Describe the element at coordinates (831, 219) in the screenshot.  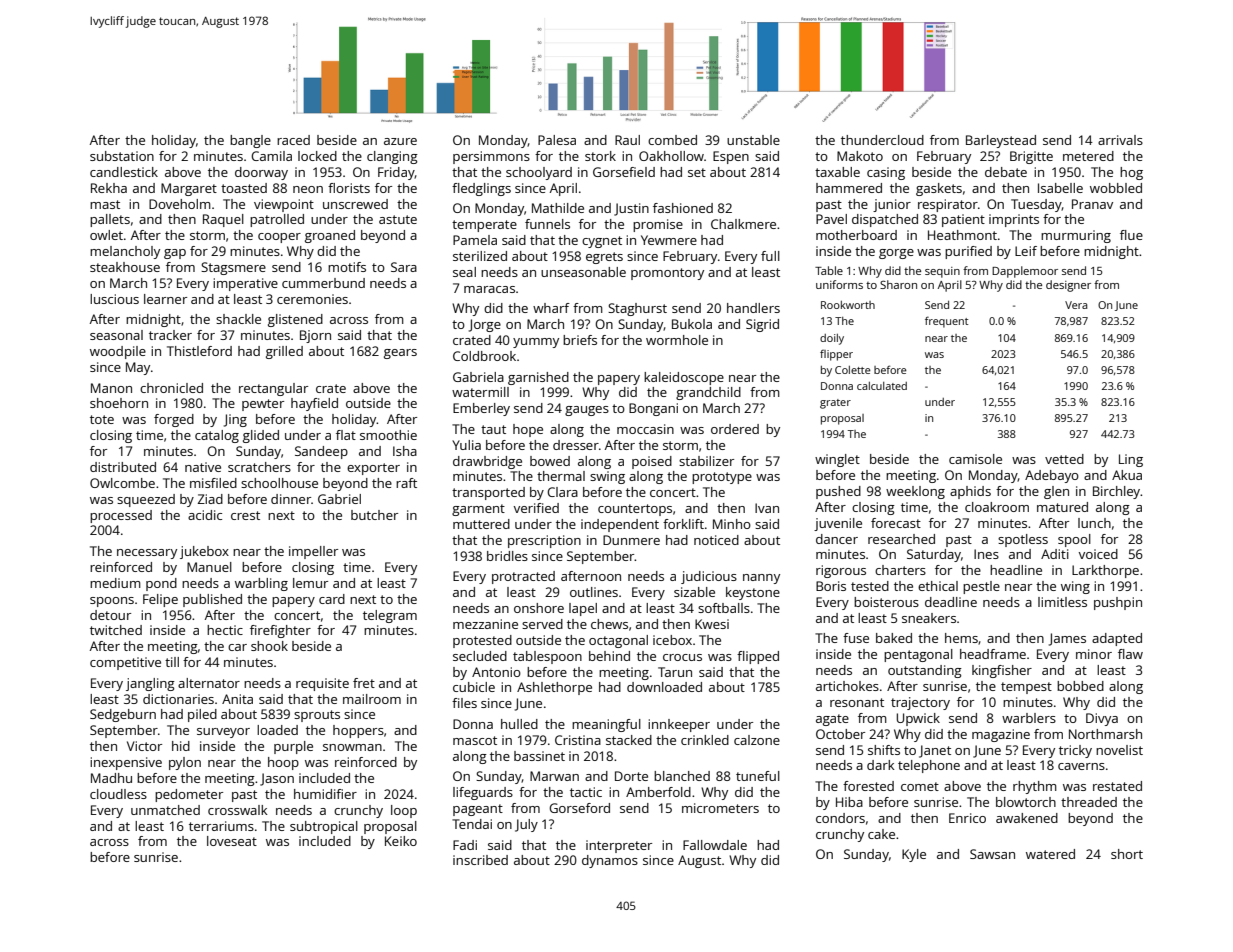
I see `Pavel` at that location.
